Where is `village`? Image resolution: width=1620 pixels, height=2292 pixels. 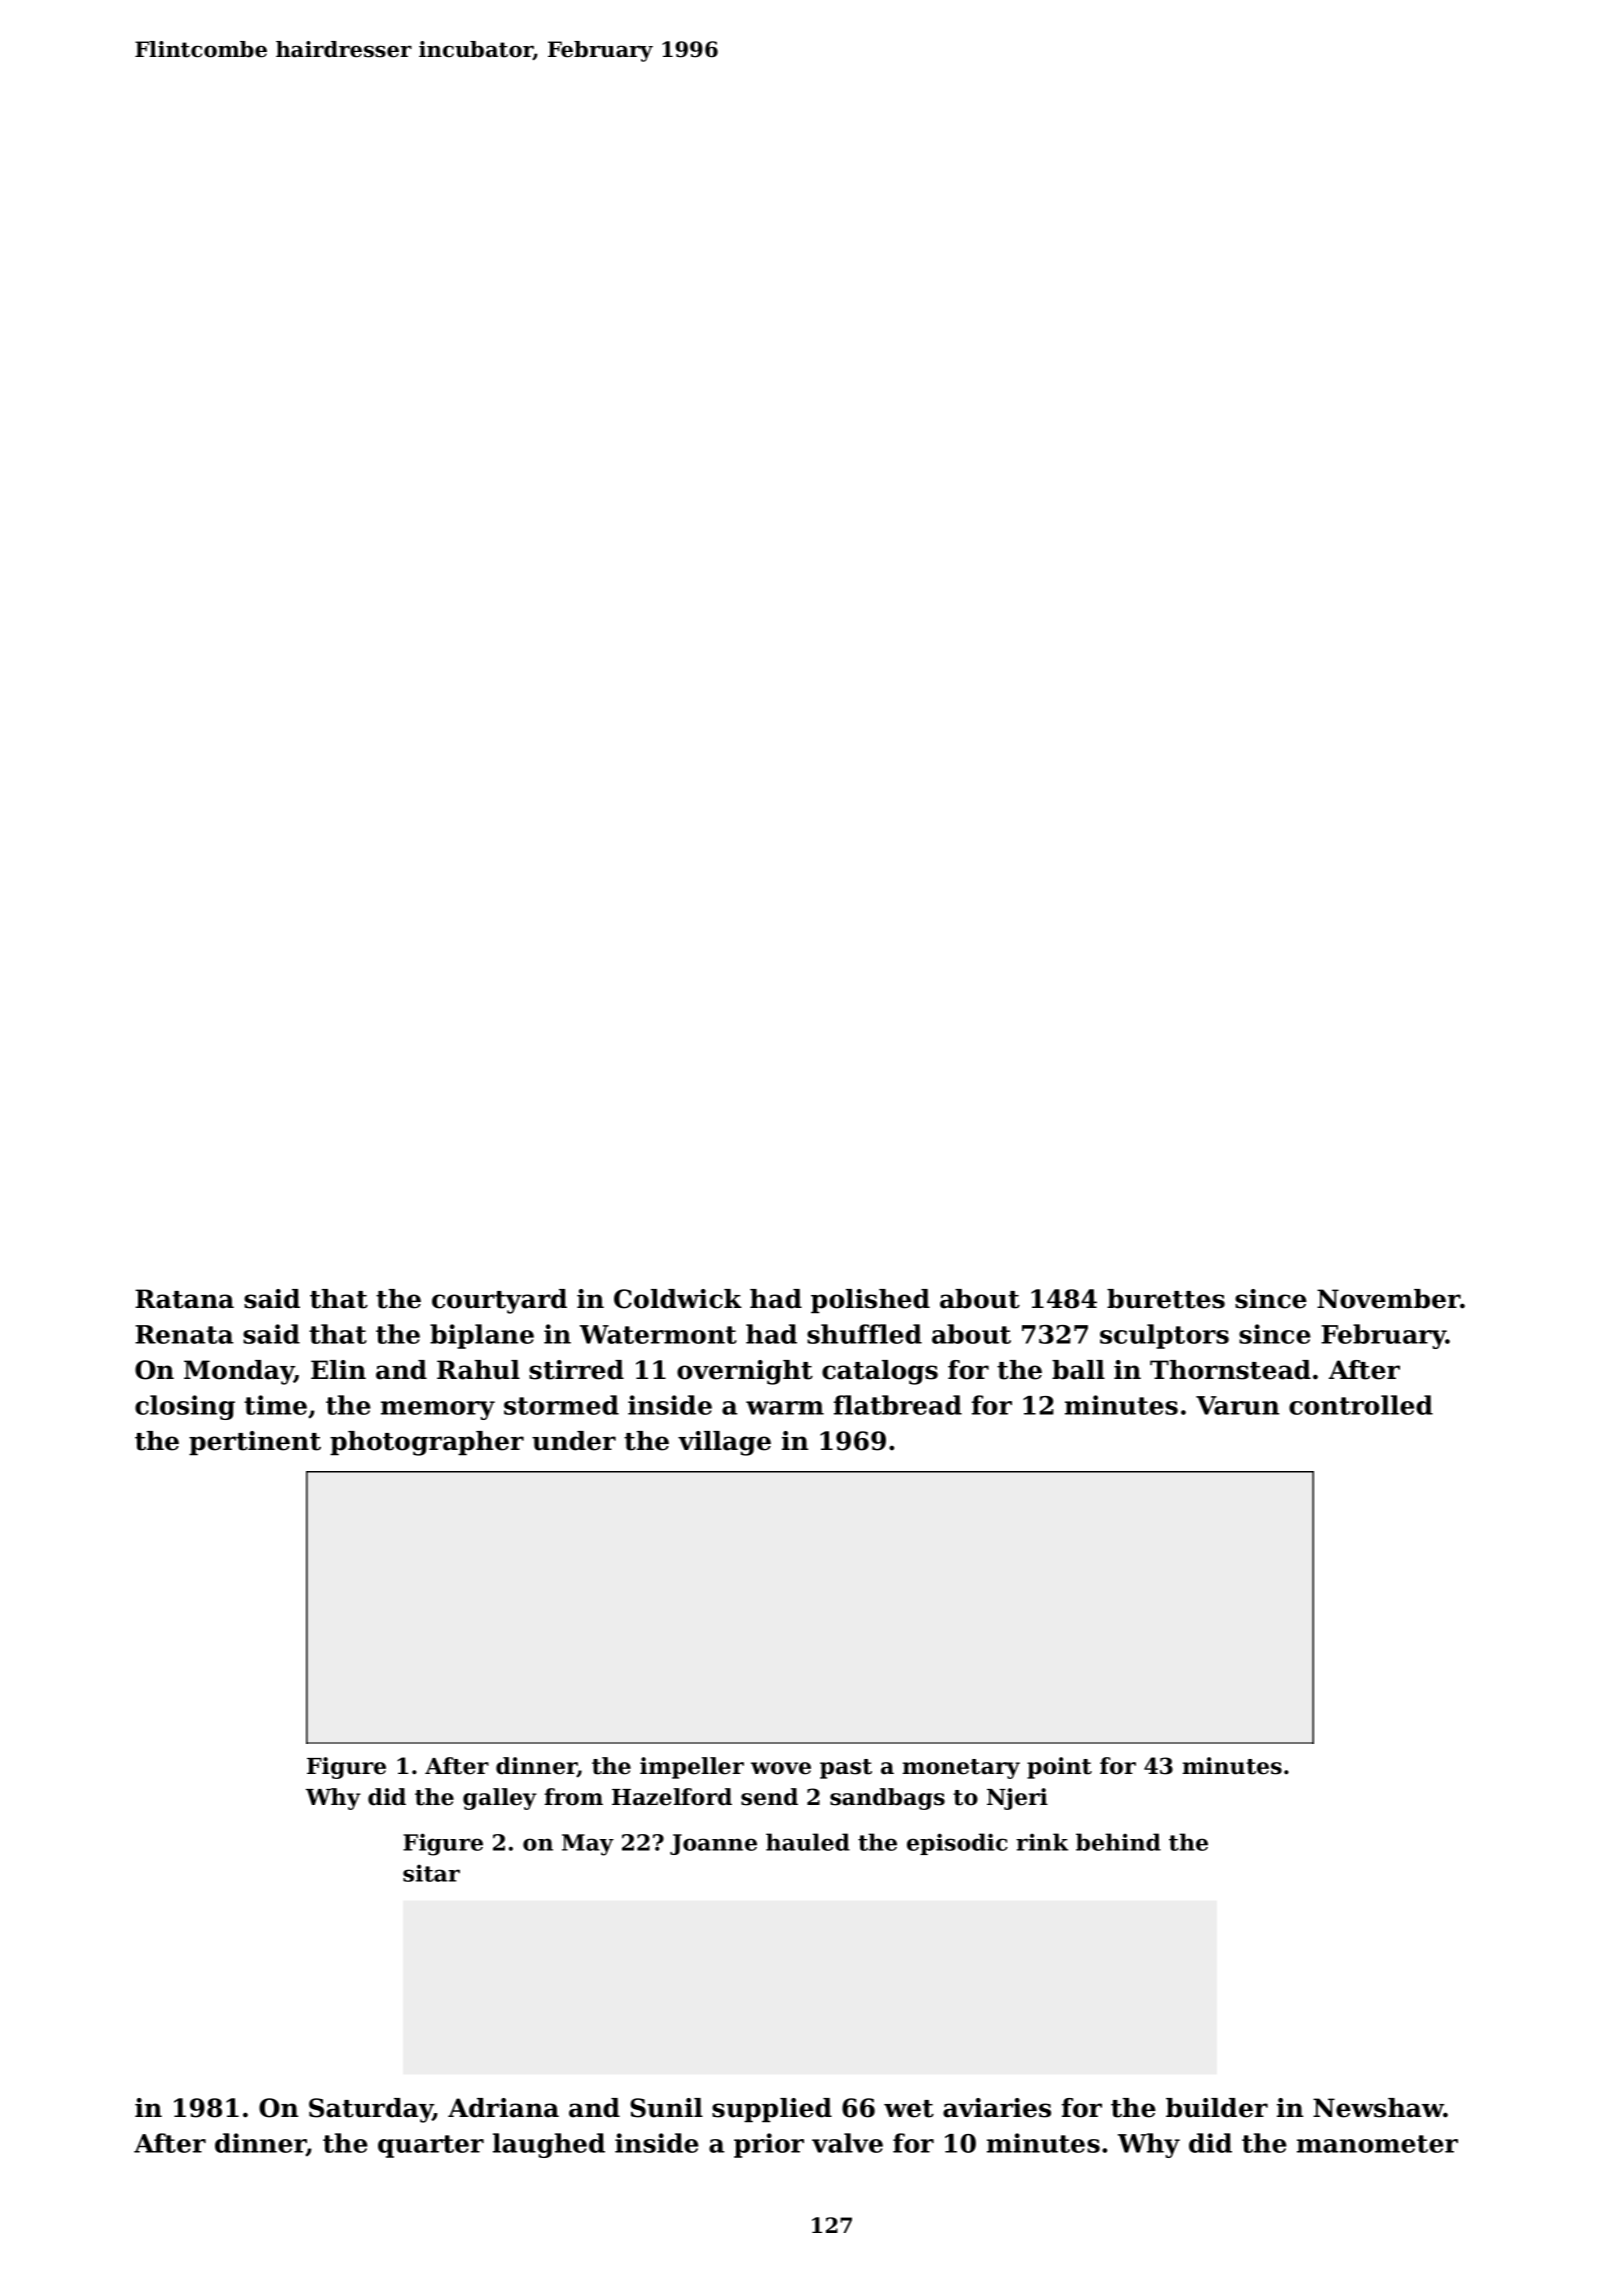 village is located at coordinates (724, 1443).
